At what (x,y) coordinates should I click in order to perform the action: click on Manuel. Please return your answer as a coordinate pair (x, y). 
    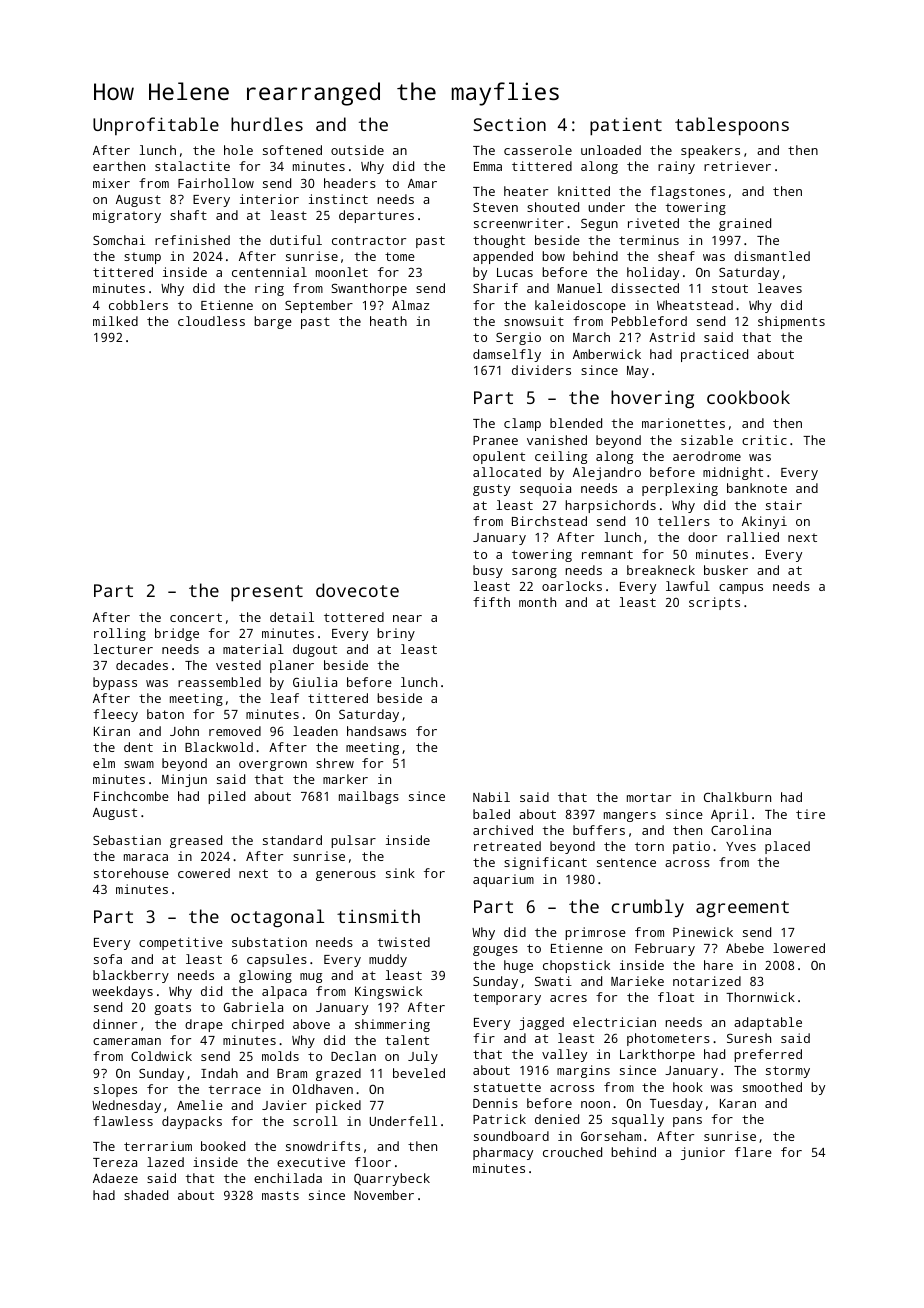
    Looking at the image, I should click on (579, 288).
